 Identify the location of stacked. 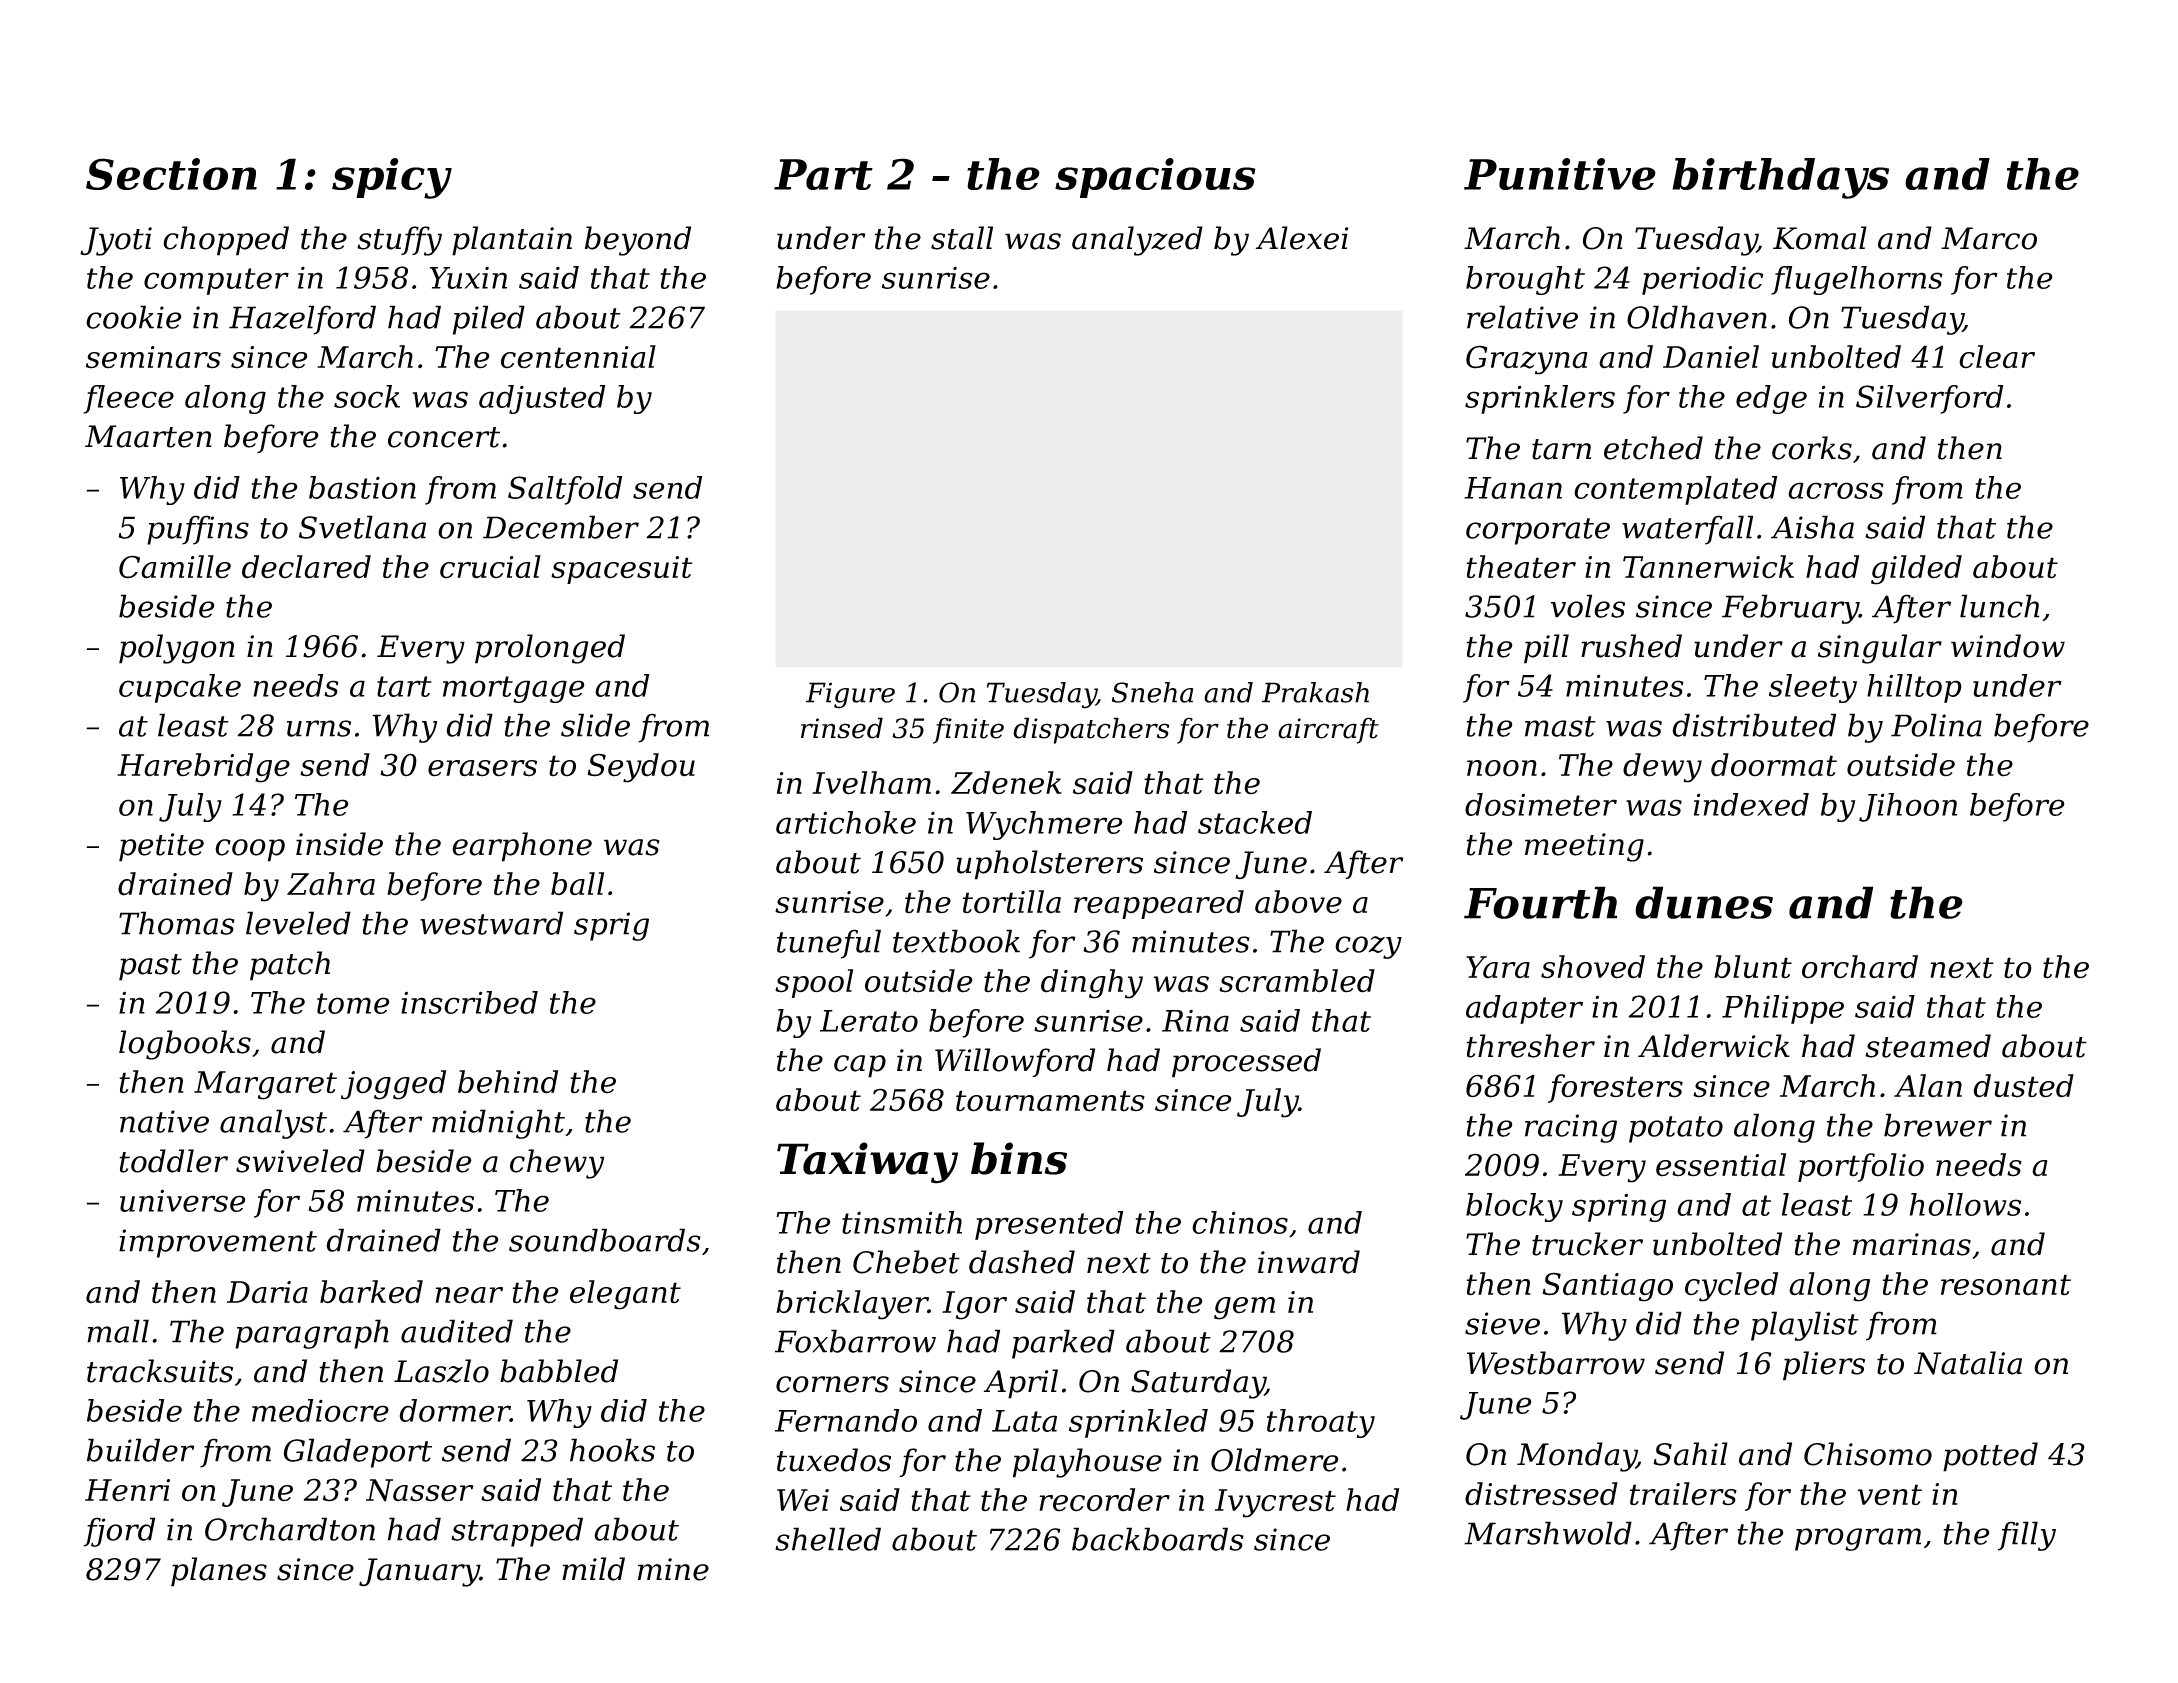
(1255, 822).
